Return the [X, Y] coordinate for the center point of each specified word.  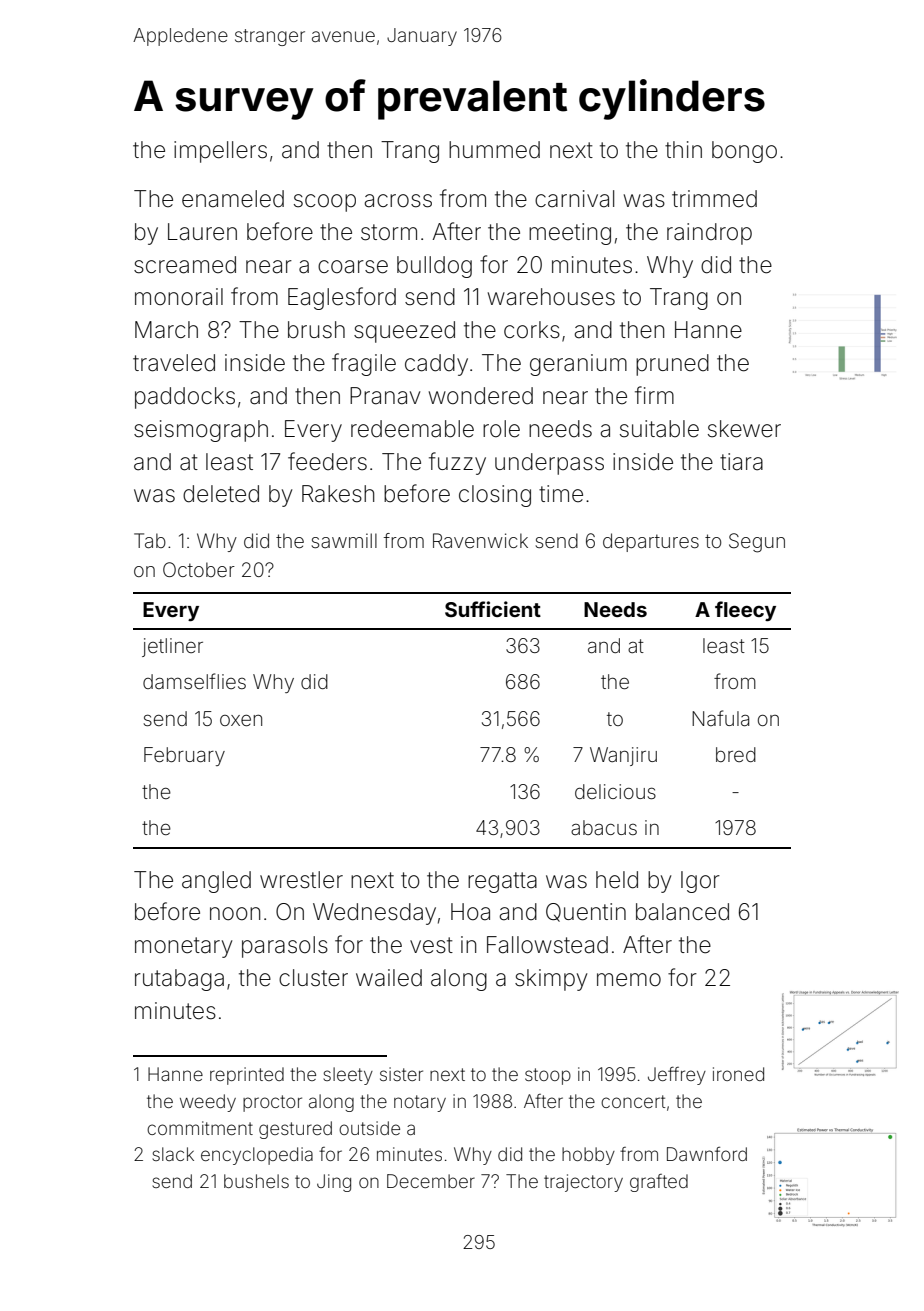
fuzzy [457, 463]
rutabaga [179, 980]
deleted [221, 494]
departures [651, 542]
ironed [738, 1074]
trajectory [583, 1183]
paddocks [185, 398]
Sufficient [493, 609]
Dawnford [707, 1154]
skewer [744, 429]
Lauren [202, 232]
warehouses [551, 297]
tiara [741, 462]
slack [173, 1154]
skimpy [551, 980]
